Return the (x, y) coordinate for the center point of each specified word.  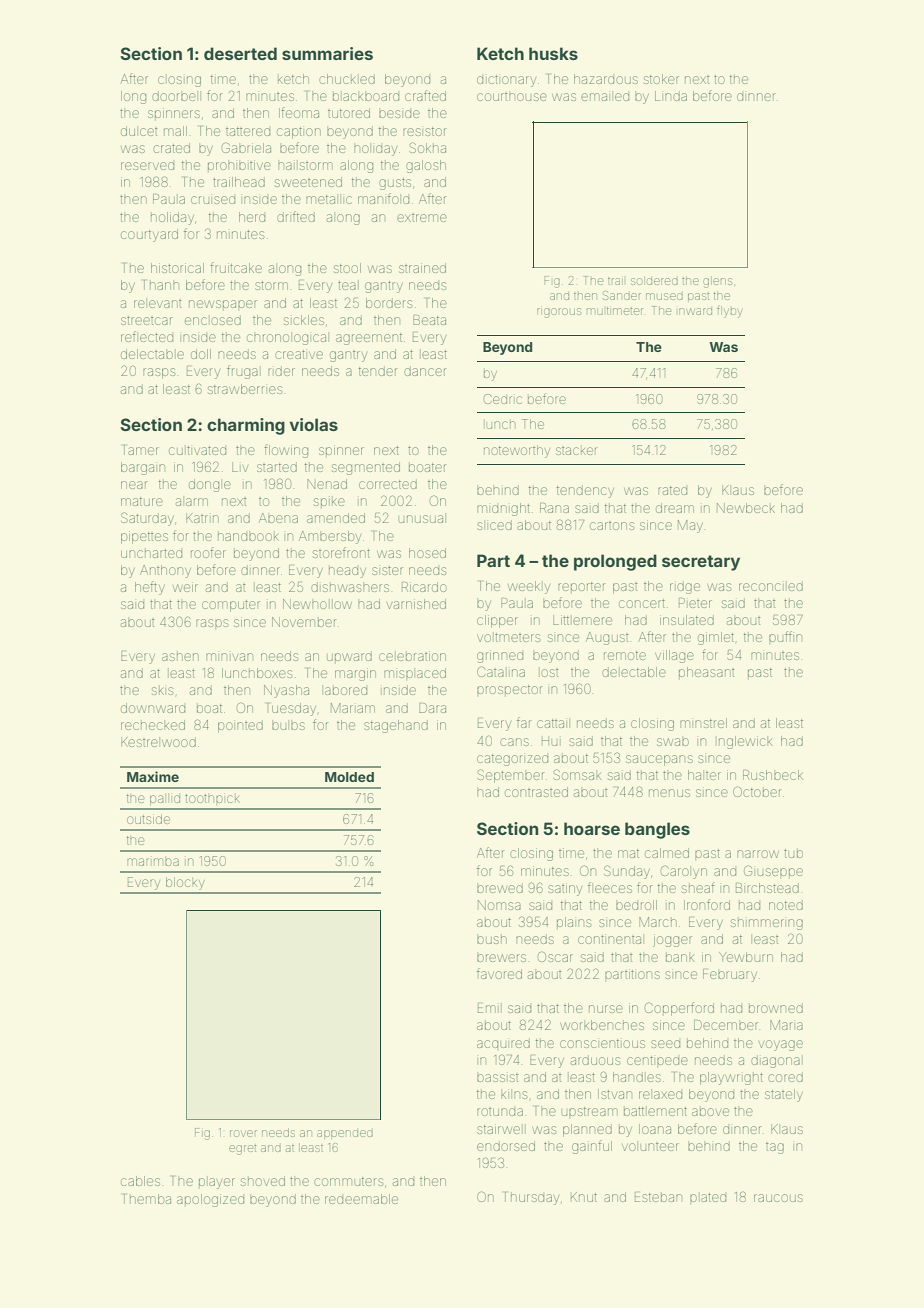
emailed (605, 96)
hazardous (606, 79)
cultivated (197, 450)
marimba (153, 862)
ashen (180, 656)
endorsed (506, 1146)
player (217, 1182)
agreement (369, 339)
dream (675, 508)
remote (625, 655)
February (730, 975)
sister (387, 570)
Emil (490, 1008)
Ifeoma (299, 112)
